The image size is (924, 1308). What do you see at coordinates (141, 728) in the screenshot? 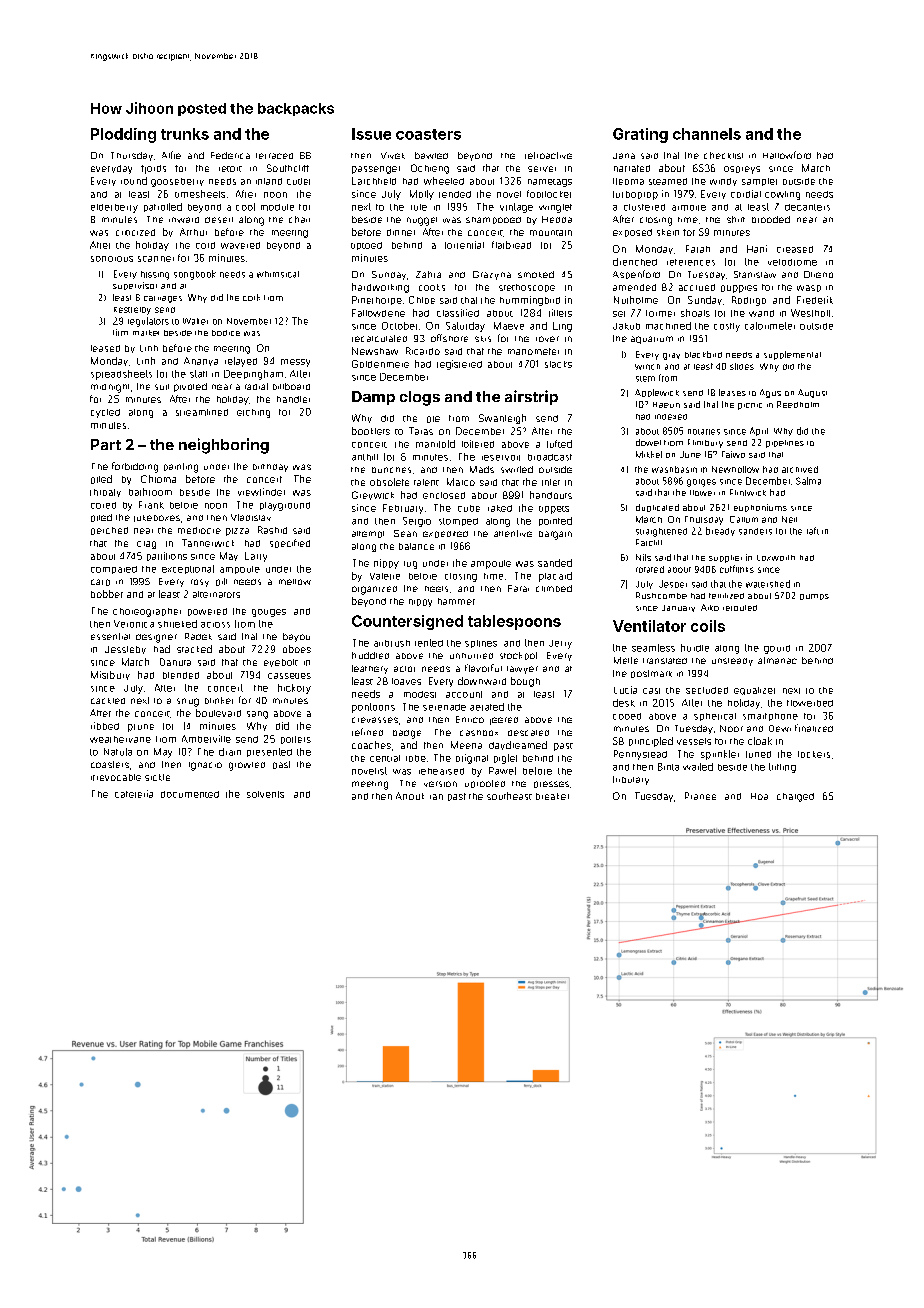
I see `prune` at bounding box center [141, 728].
